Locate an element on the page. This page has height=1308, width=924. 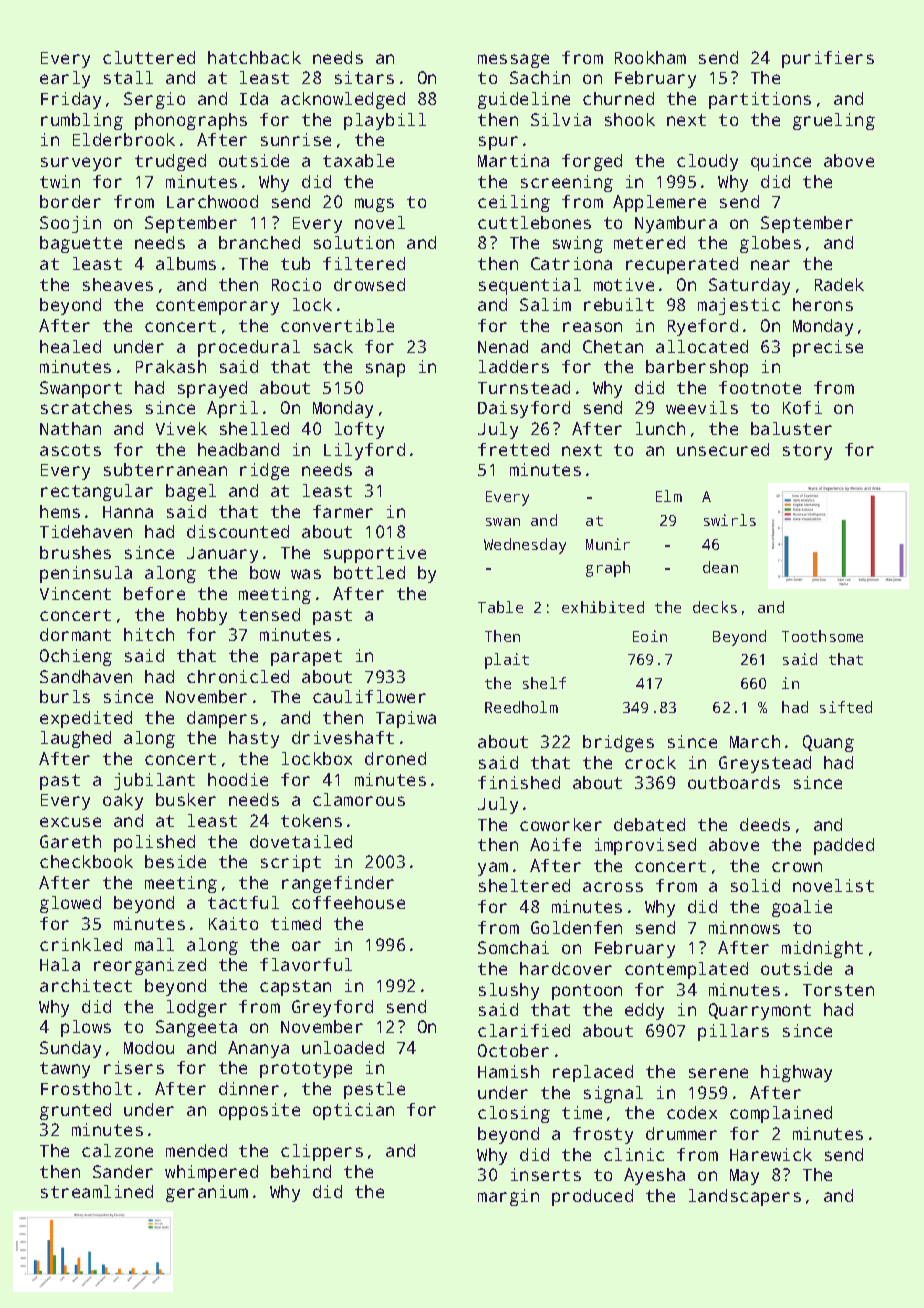
Rookham is located at coordinates (650, 57).
